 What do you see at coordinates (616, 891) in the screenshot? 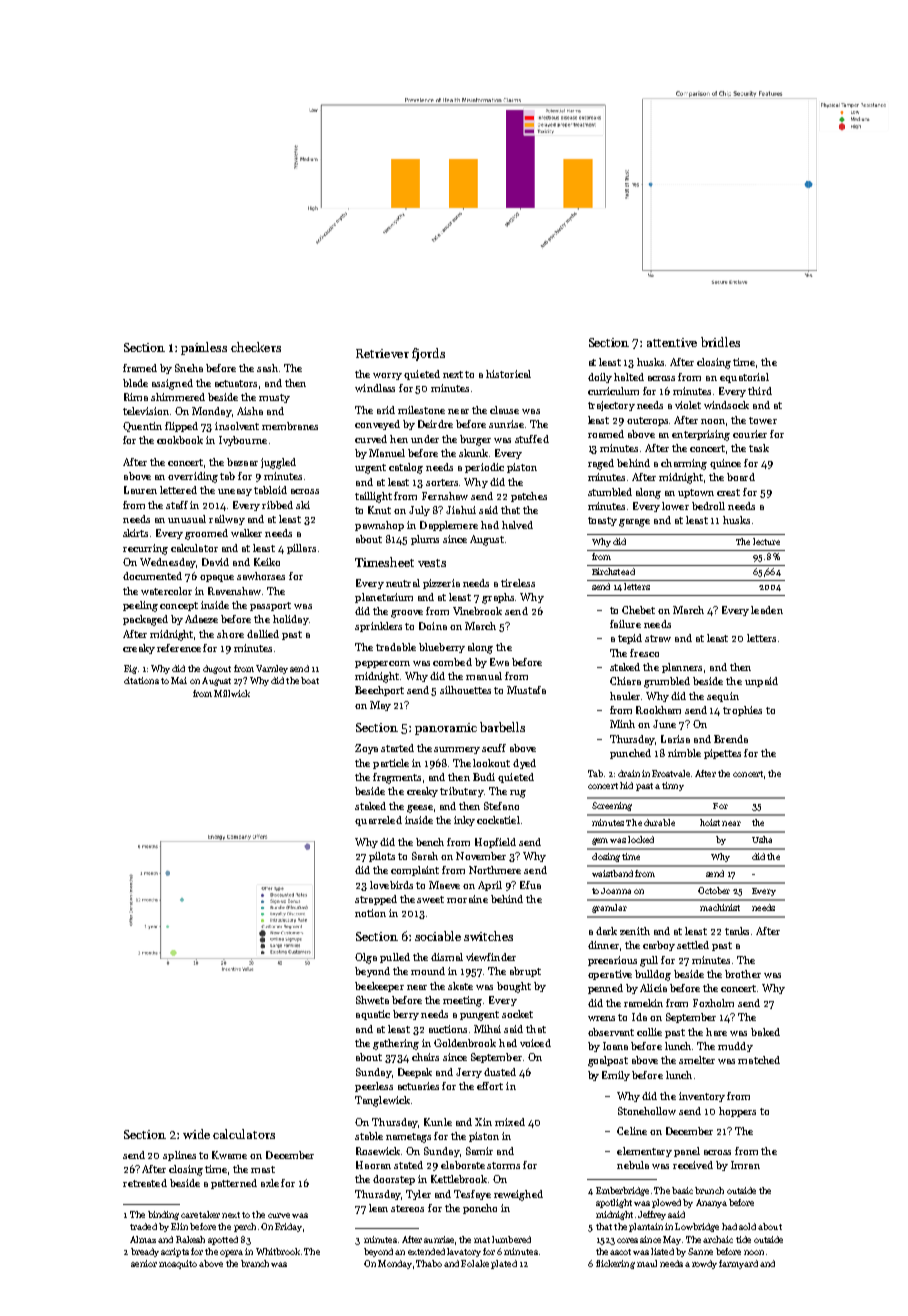
I see `Joanna` at bounding box center [616, 891].
